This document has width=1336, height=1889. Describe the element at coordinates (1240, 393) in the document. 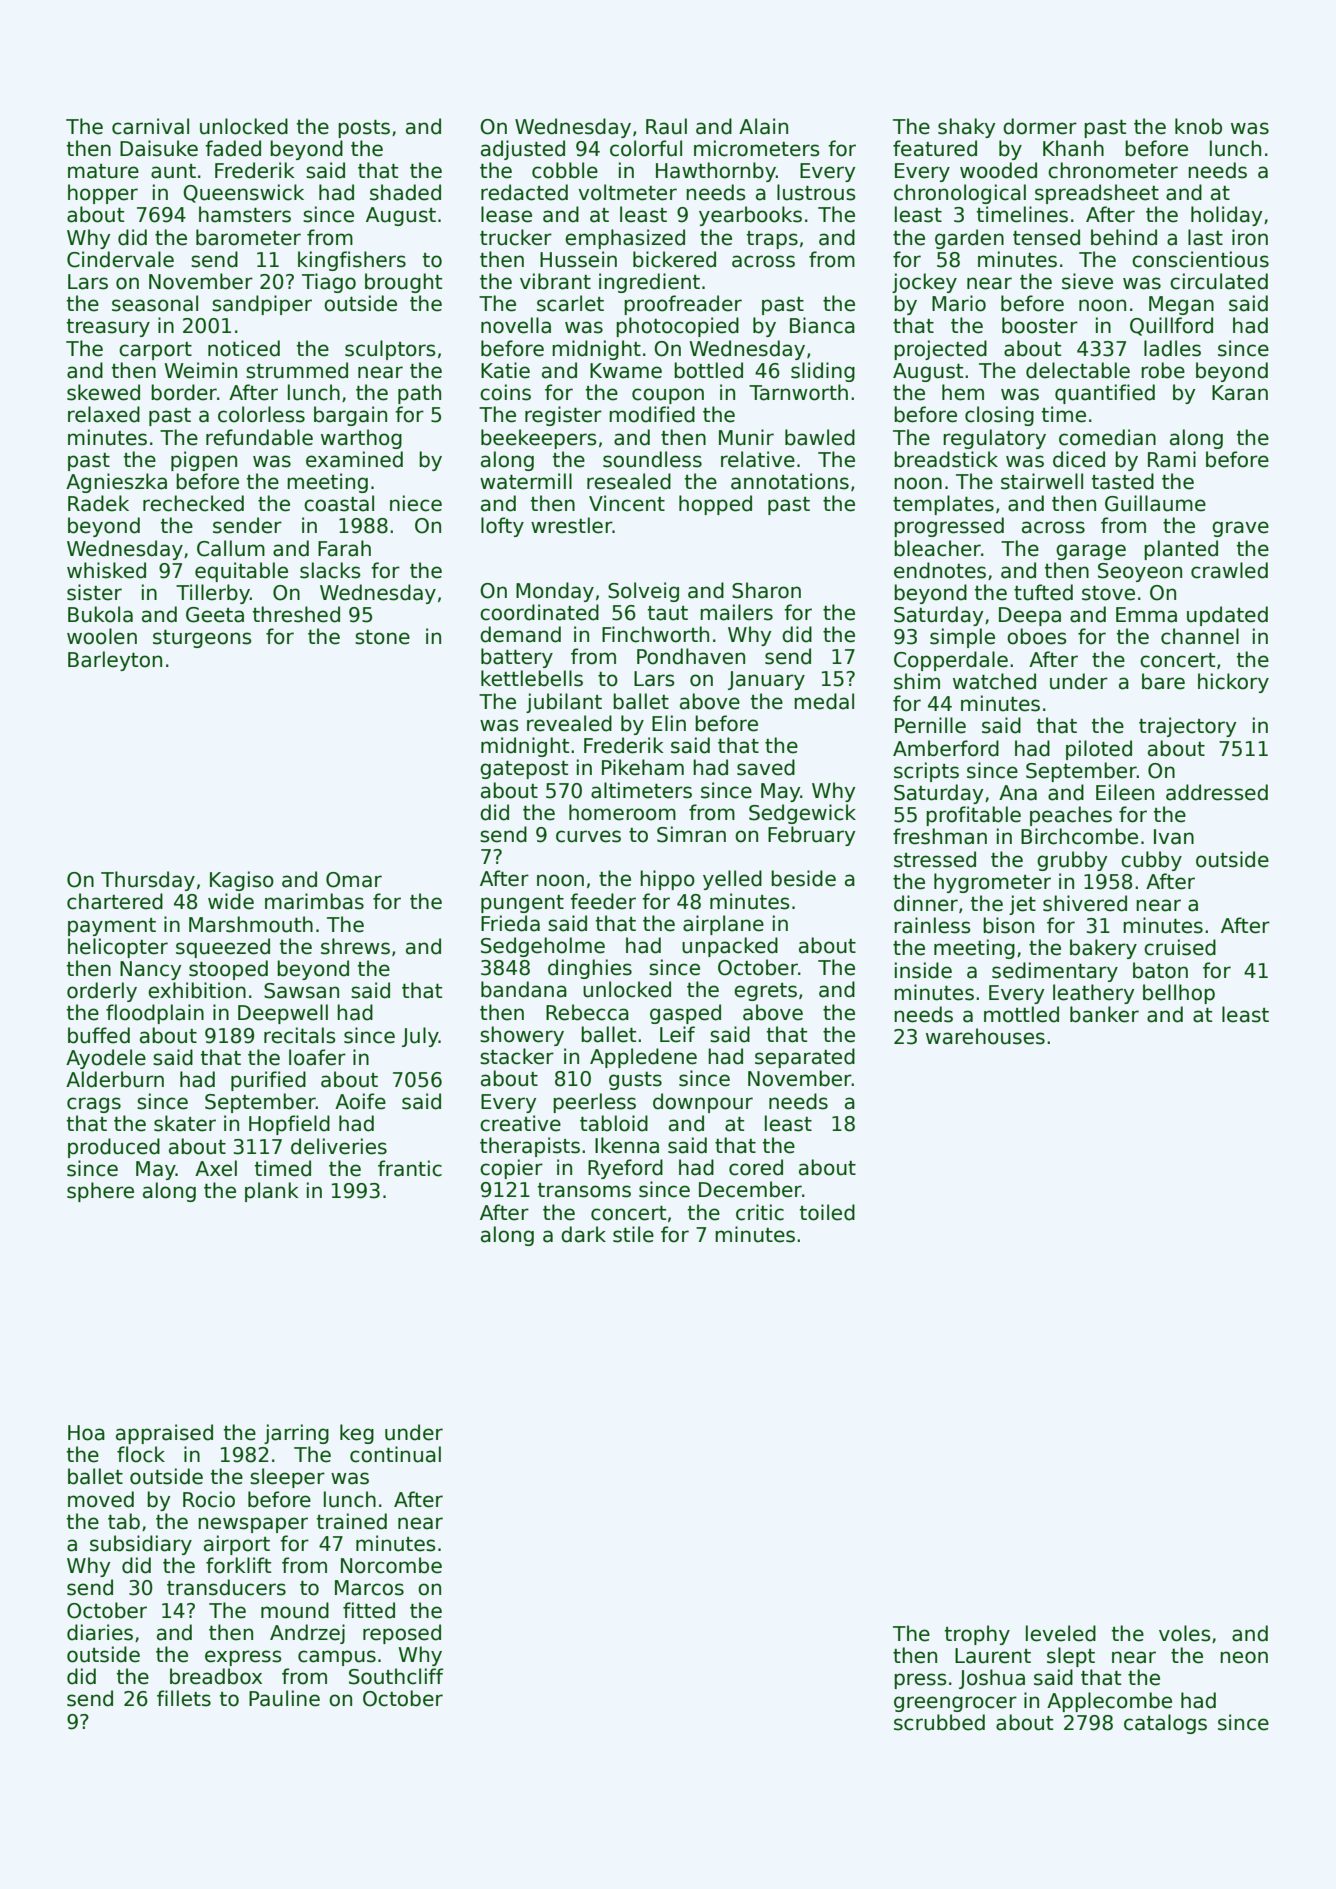

I see `Karan` at that location.
